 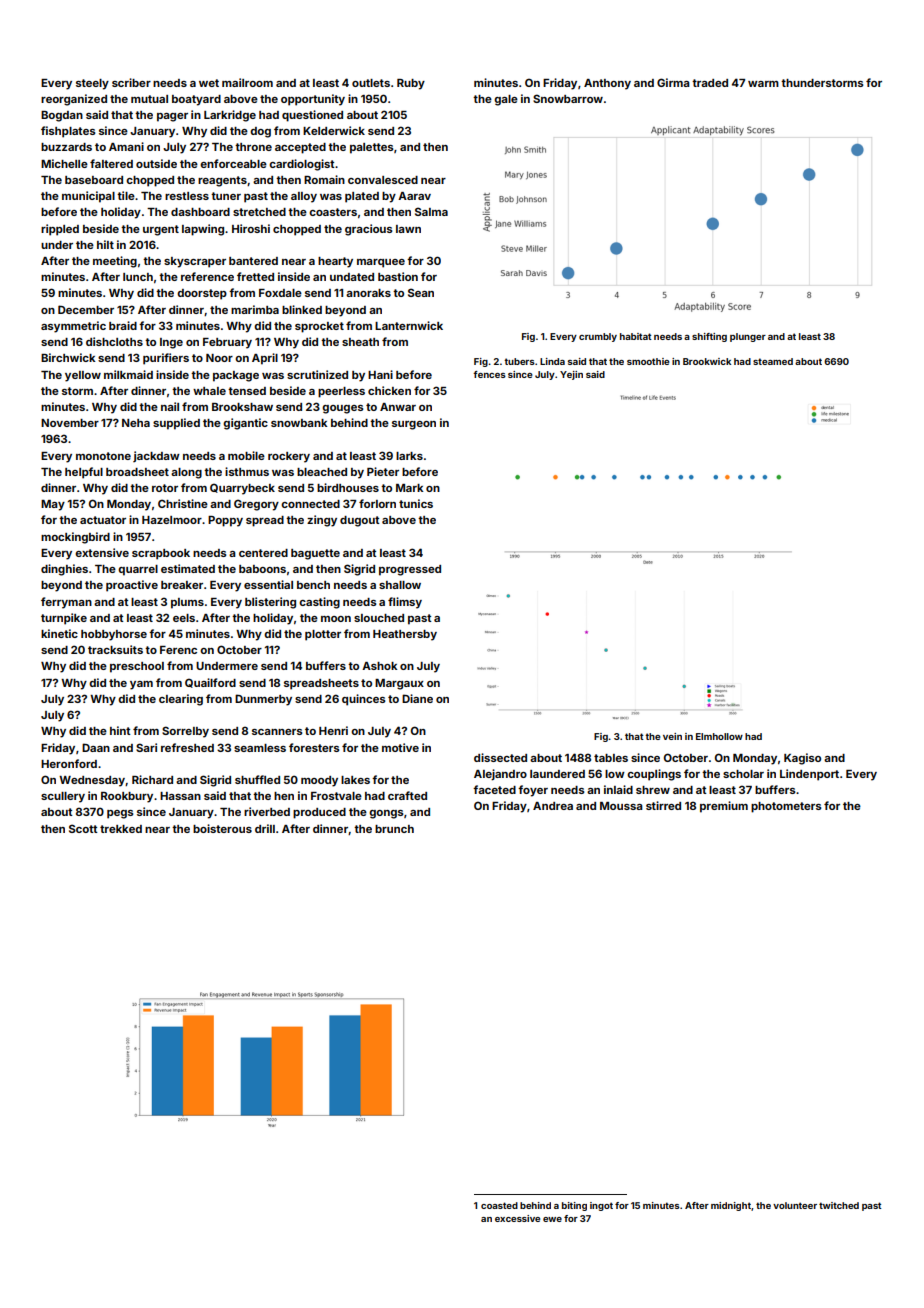 What do you see at coordinates (270, 603) in the screenshot?
I see `blistering` at bounding box center [270, 603].
